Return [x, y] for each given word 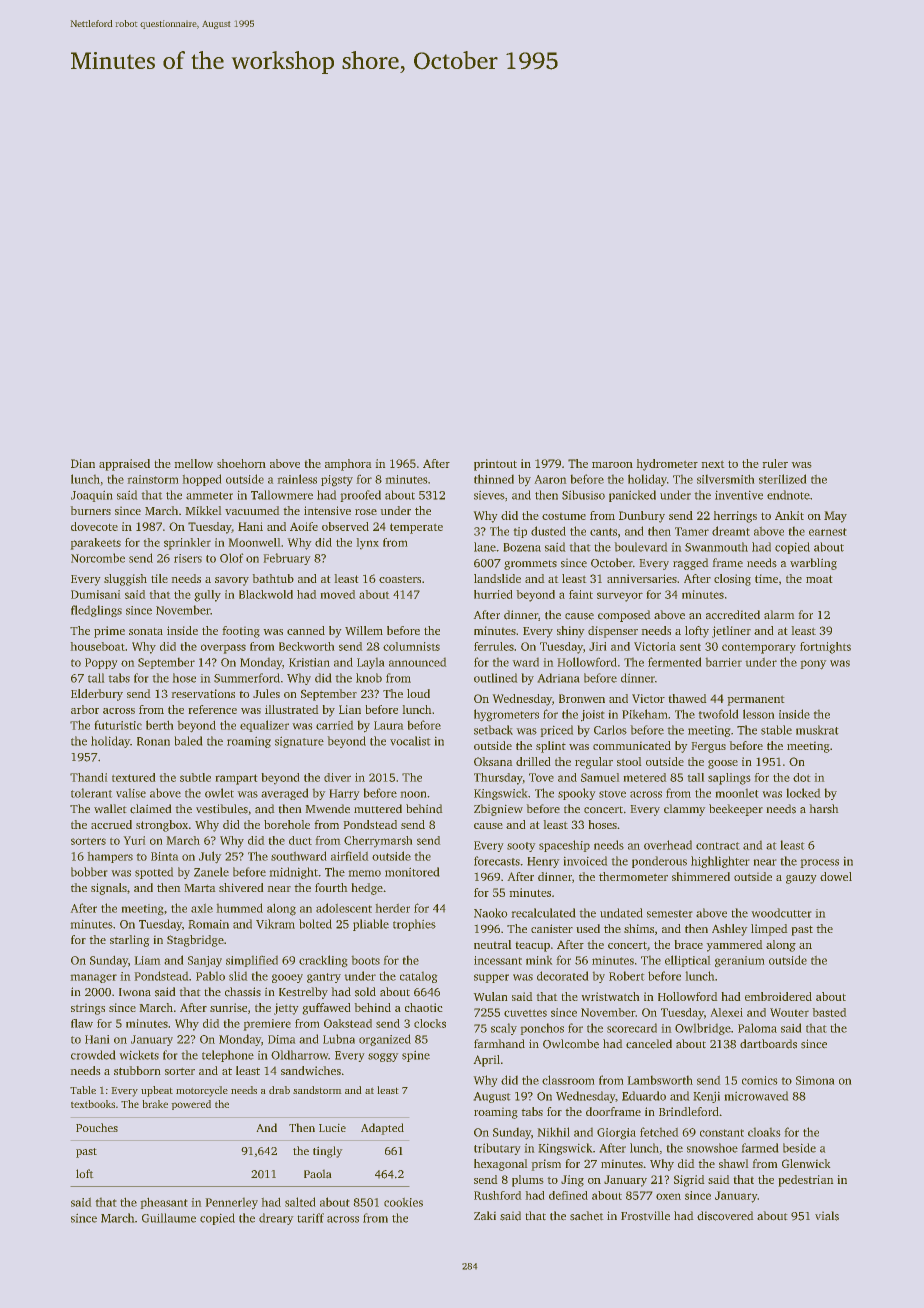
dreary [276, 1219]
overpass [223, 649]
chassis [243, 992]
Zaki [485, 1215]
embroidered [778, 996]
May [835, 517]
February [287, 559]
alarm [779, 614]
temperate [416, 528]
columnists [411, 646]
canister [552, 928]
